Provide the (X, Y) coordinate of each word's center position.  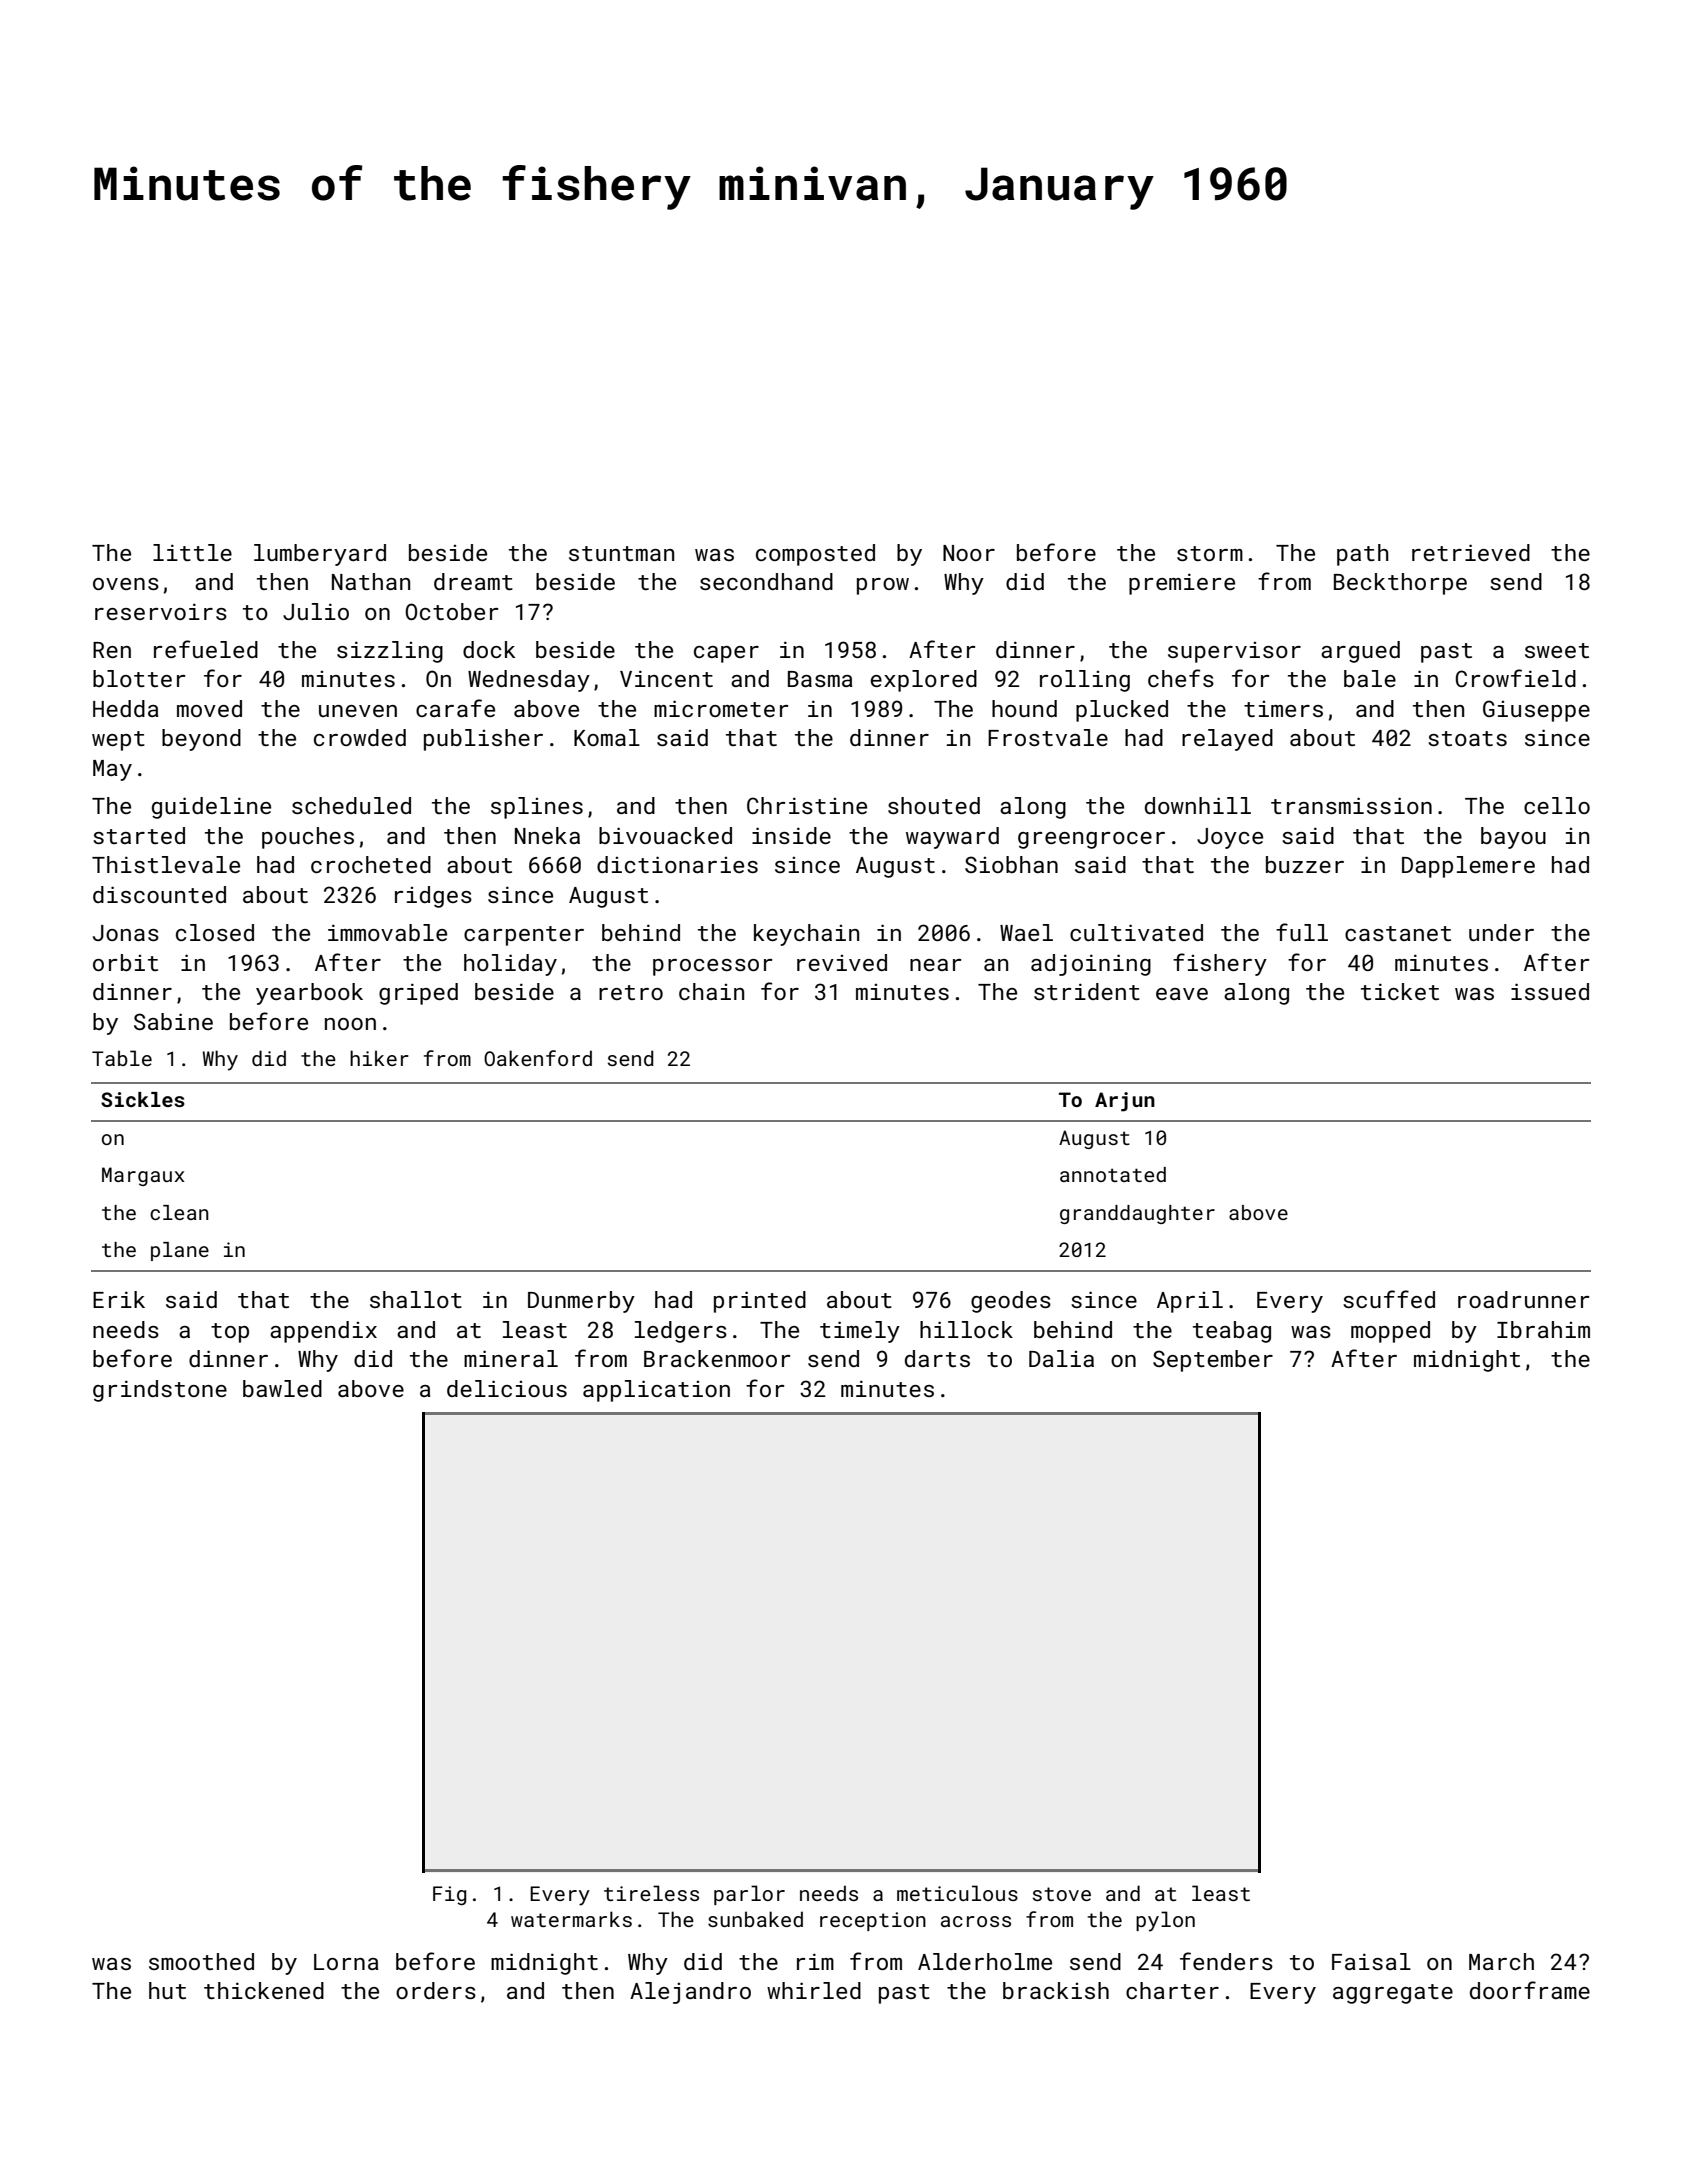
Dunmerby (581, 1302)
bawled (282, 1388)
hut (167, 1990)
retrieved (1471, 552)
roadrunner (1524, 1299)
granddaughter (1137, 1214)
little (192, 552)
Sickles (143, 1099)
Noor (969, 553)
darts (937, 1358)
